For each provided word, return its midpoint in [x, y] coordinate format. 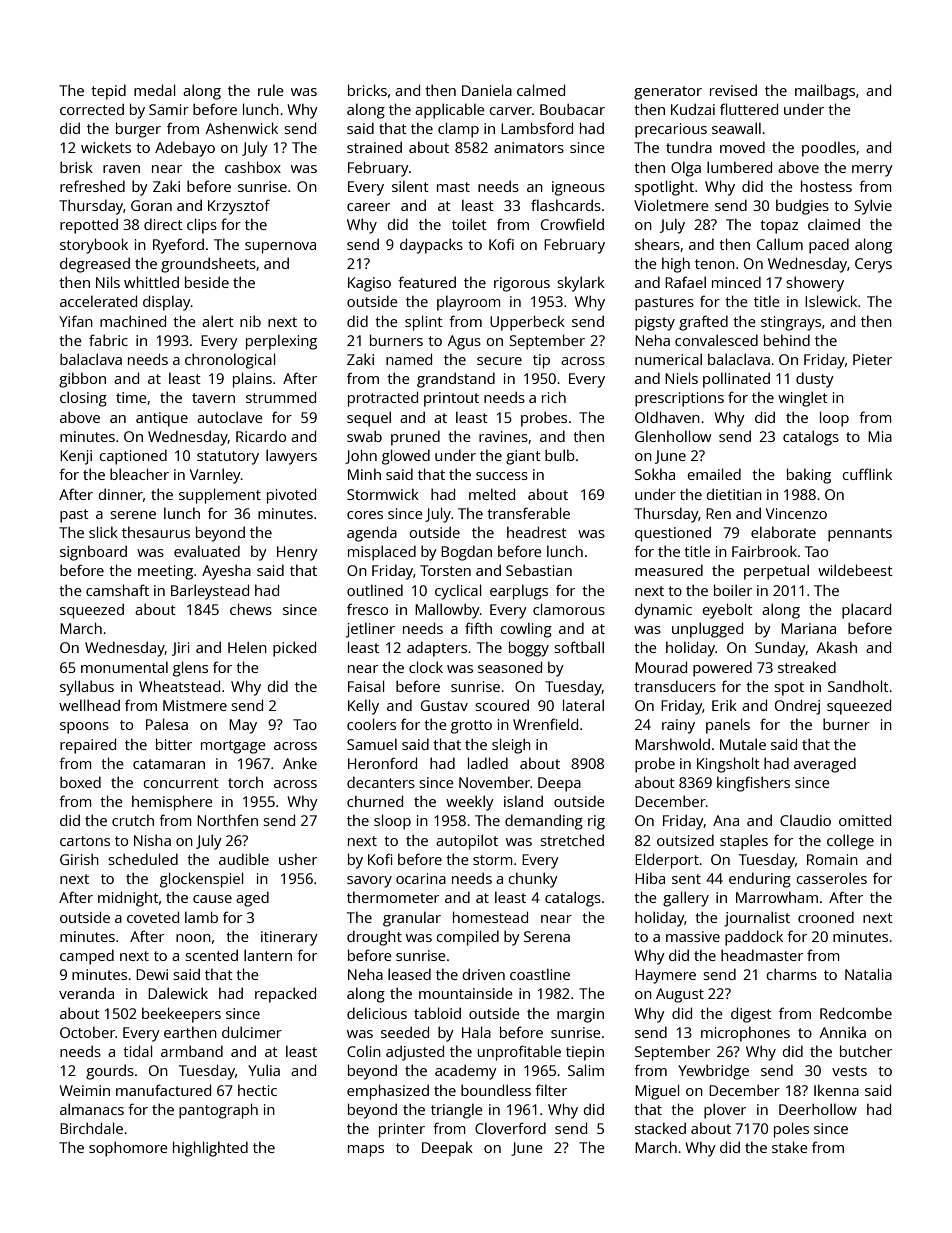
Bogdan [466, 553]
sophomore [128, 1149]
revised [733, 90]
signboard [93, 553]
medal [154, 90]
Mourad [661, 667]
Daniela [487, 90]
